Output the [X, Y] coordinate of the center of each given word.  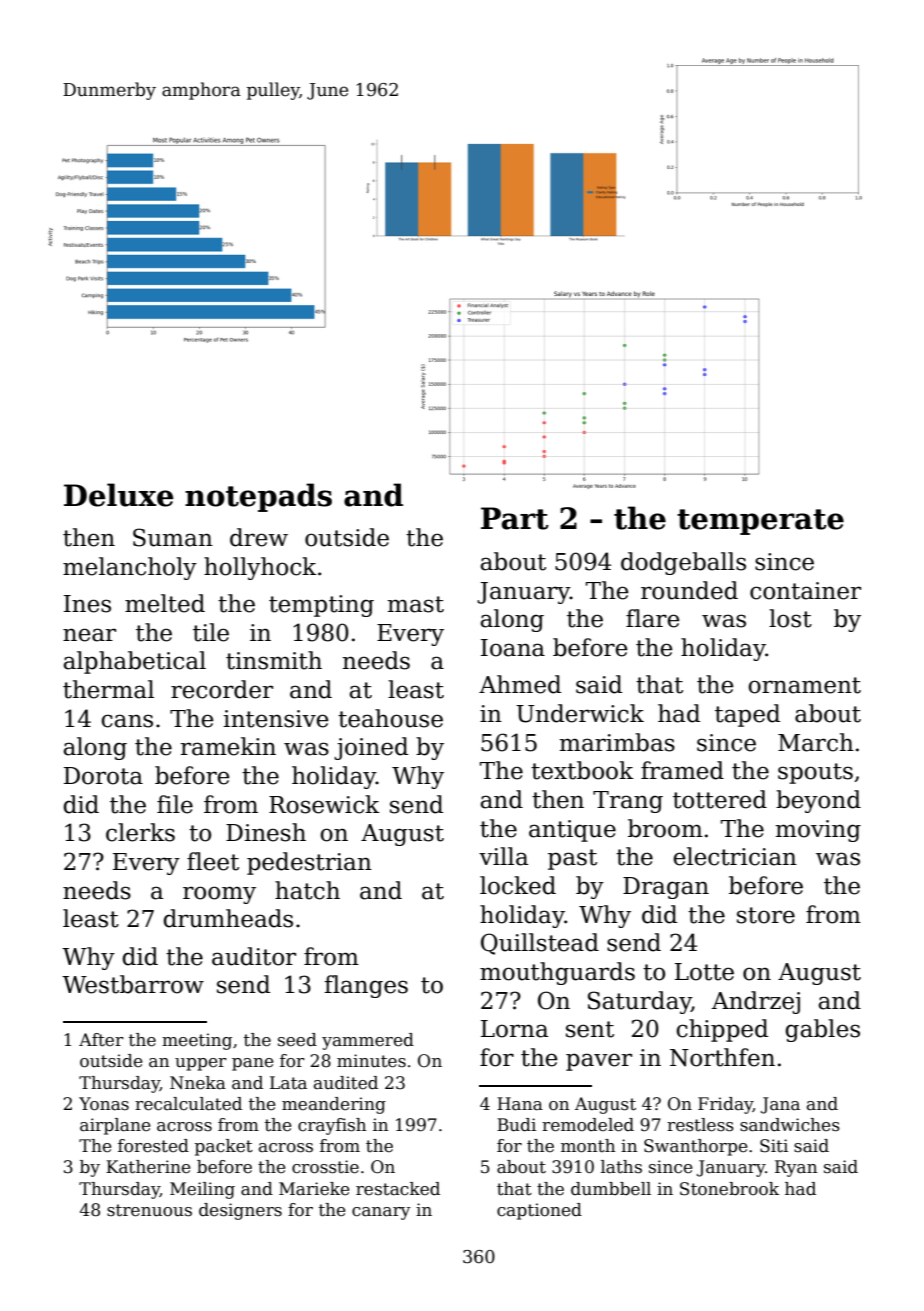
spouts [815, 773]
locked [518, 885]
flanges [366, 986]
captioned [539, 1211]
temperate [760, 522]
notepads [258, 497]
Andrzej [756, 1002]
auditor [254, 956]
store [766, 915]
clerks [140, 832]
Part [515, 518]
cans [127, 721]
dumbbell [611, 1189]
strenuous [149, 1210]
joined [371, 748]
